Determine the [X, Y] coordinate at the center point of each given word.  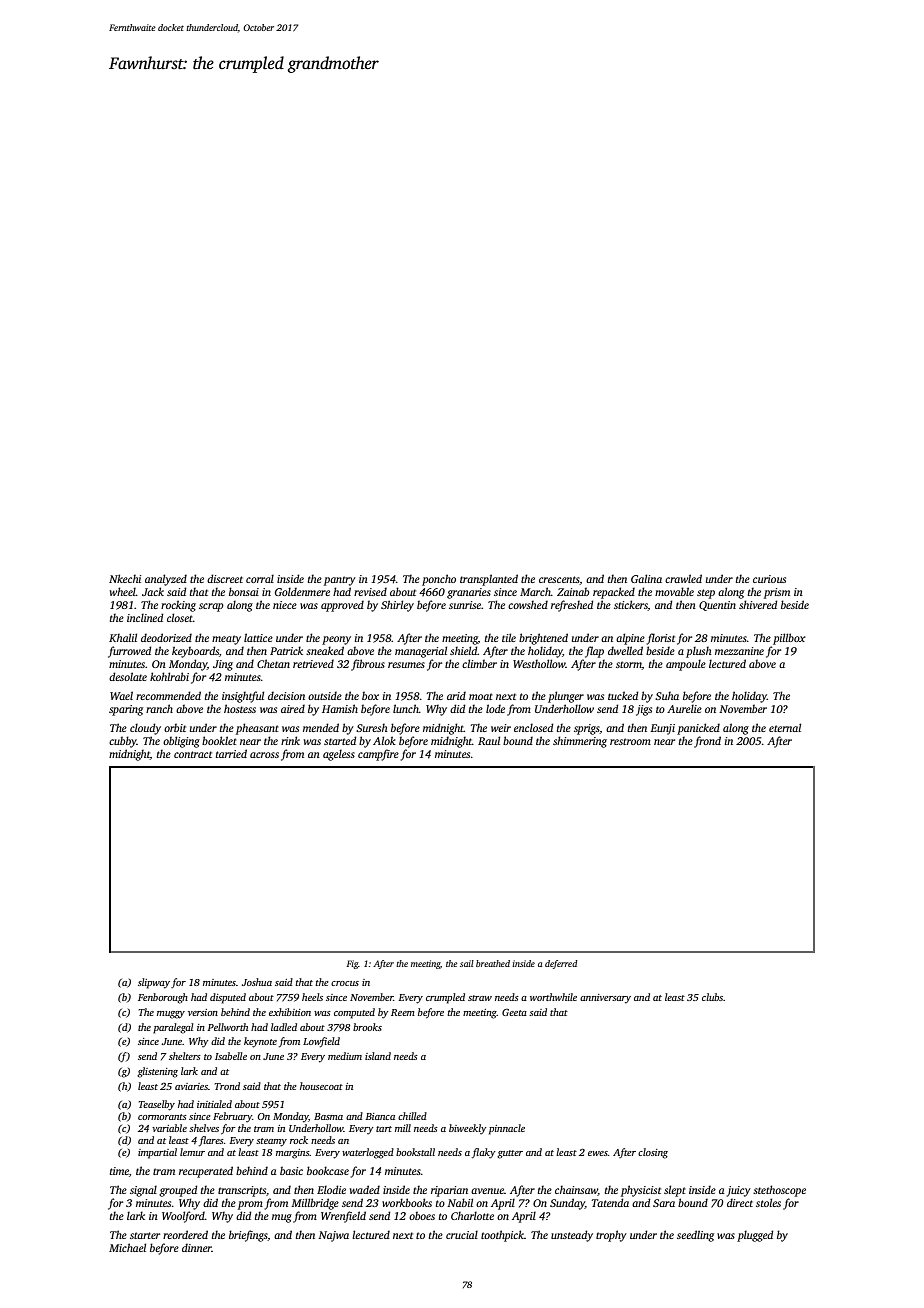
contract [193, 754]
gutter [510, 1154]
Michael [127, 1247]
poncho [439, 580]
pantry [340, 581]
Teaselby [157, 1105]
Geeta [514, 1012]
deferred [561, 964]
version [203, 1012]
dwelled [625, 650]
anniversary [605, 999]
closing [653, 1153]
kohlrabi [169, 676]
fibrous [368, 665]
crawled [683, 578]
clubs [712, 997]
